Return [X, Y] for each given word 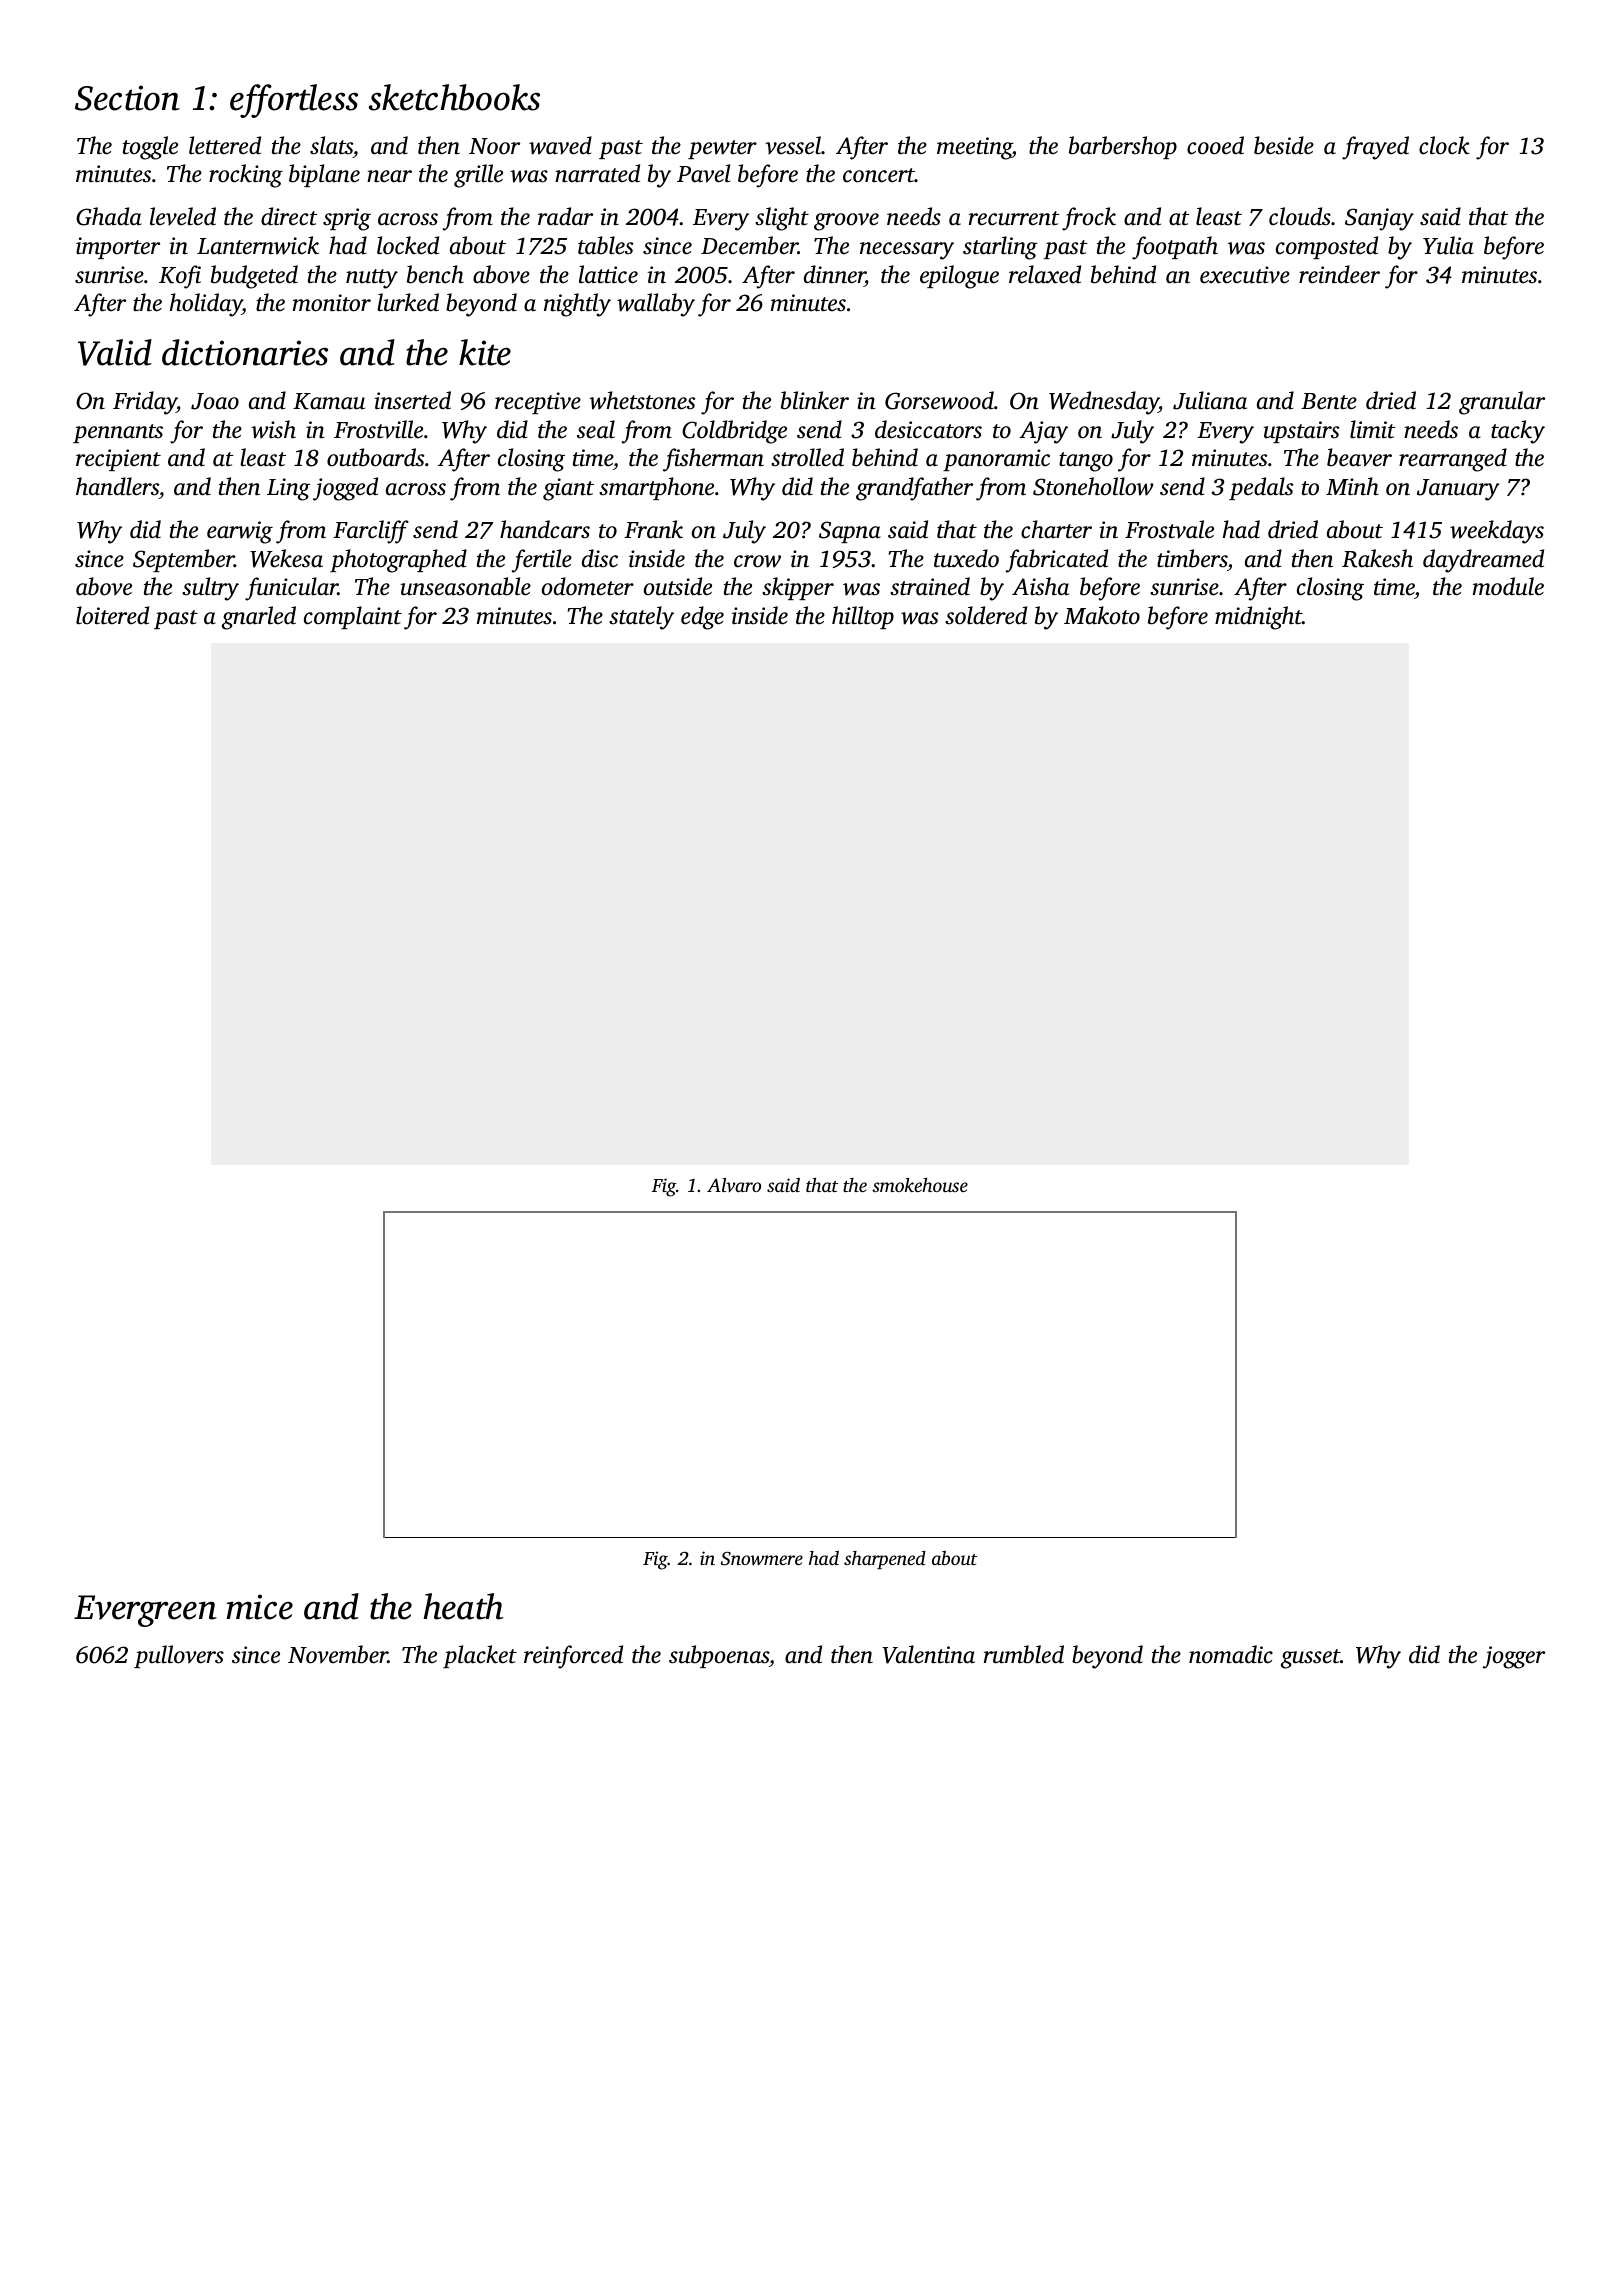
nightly [577, 305]
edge [702, 618]
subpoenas [719, 1656]
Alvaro [734, 1185]
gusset [1310, 1659]
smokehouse [920, 1185]
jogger [1514, 1657]
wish [273, 429]
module [1508, 586]
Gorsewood [939, 400]
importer [118, 248]
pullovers [179, 1656]
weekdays [1497, 532]
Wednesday [1104, 403]
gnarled [259, 618]
